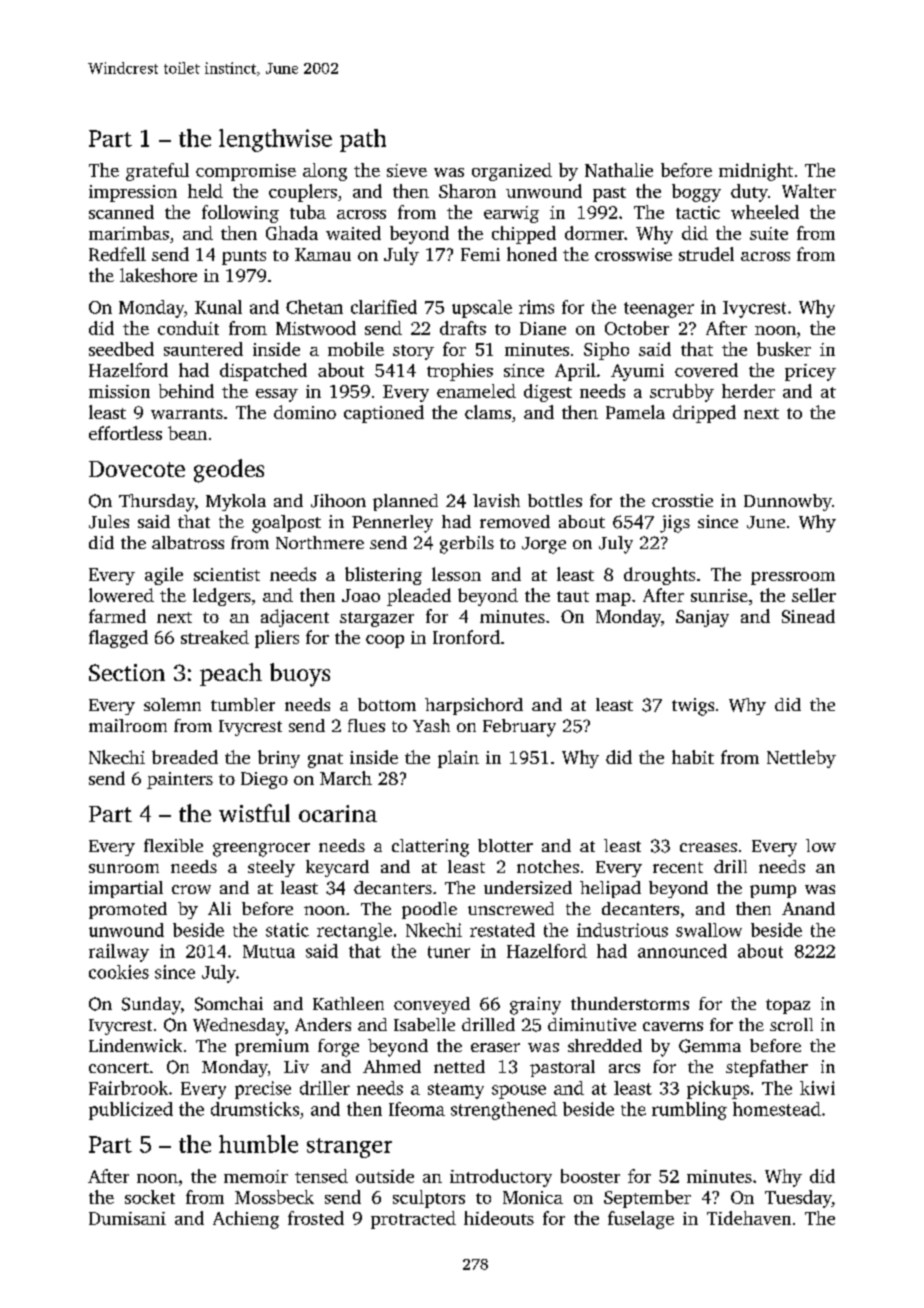 The height and width of the document is (1308, 924). What do you see at coordinates (413, 1220) in the document?
I see `protracted` at bounding box center [413, 1220].
